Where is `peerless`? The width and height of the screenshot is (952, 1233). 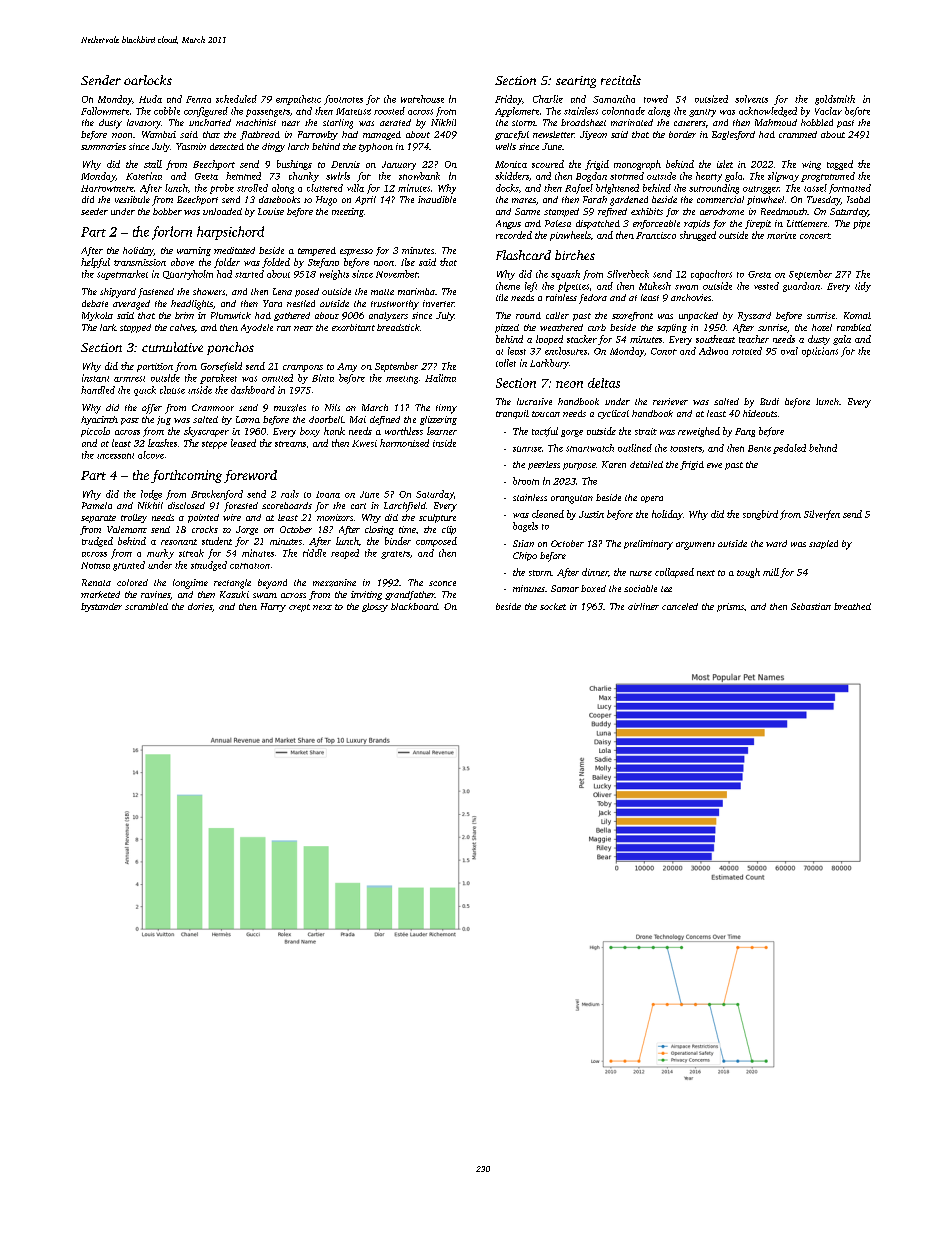
peerless is located at coordinates (544, 465).
